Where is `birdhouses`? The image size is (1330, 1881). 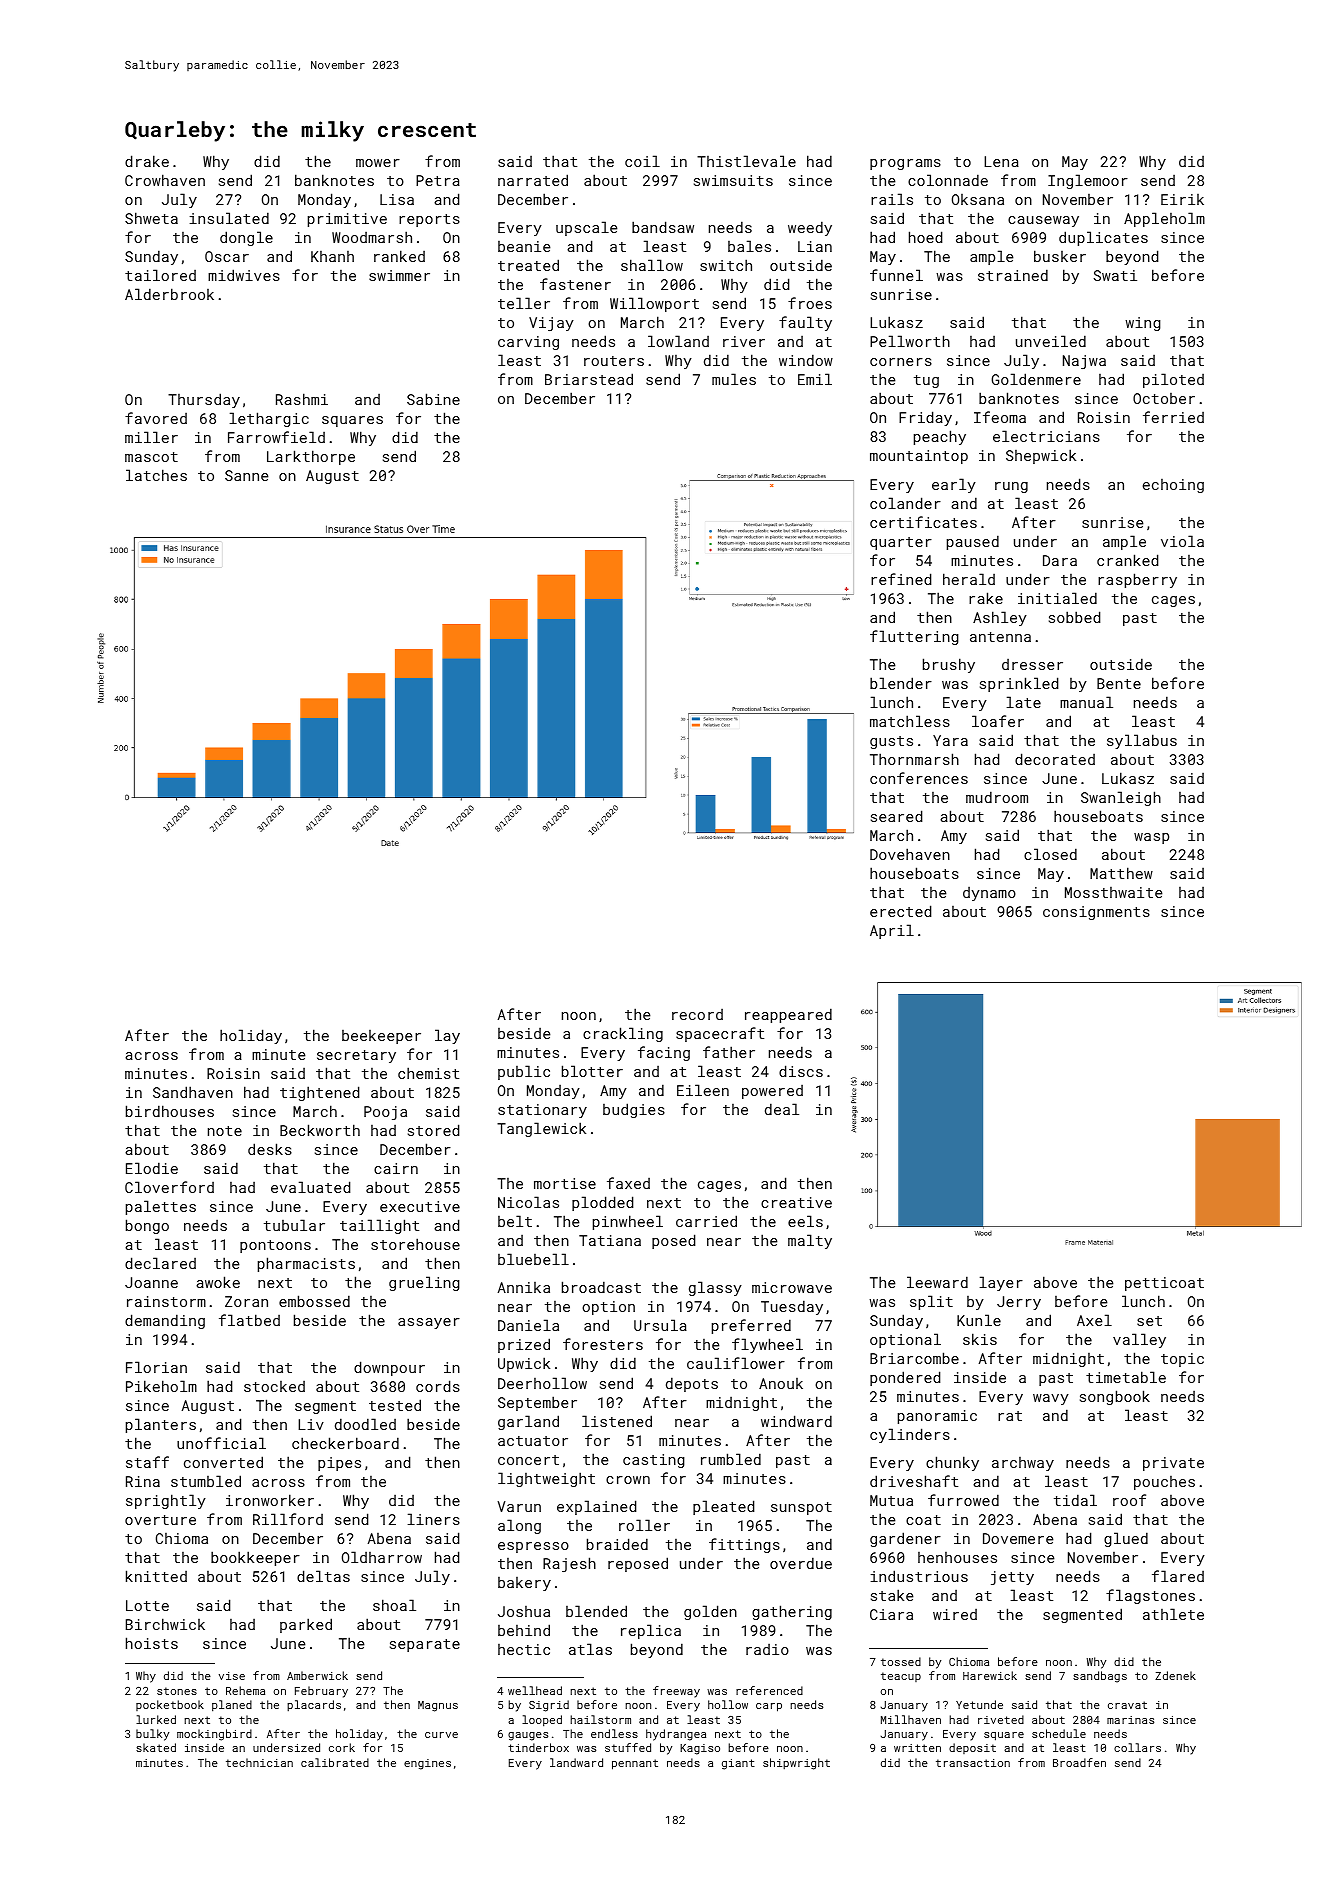 birdhouses is located at coordinates (170, 1111).
